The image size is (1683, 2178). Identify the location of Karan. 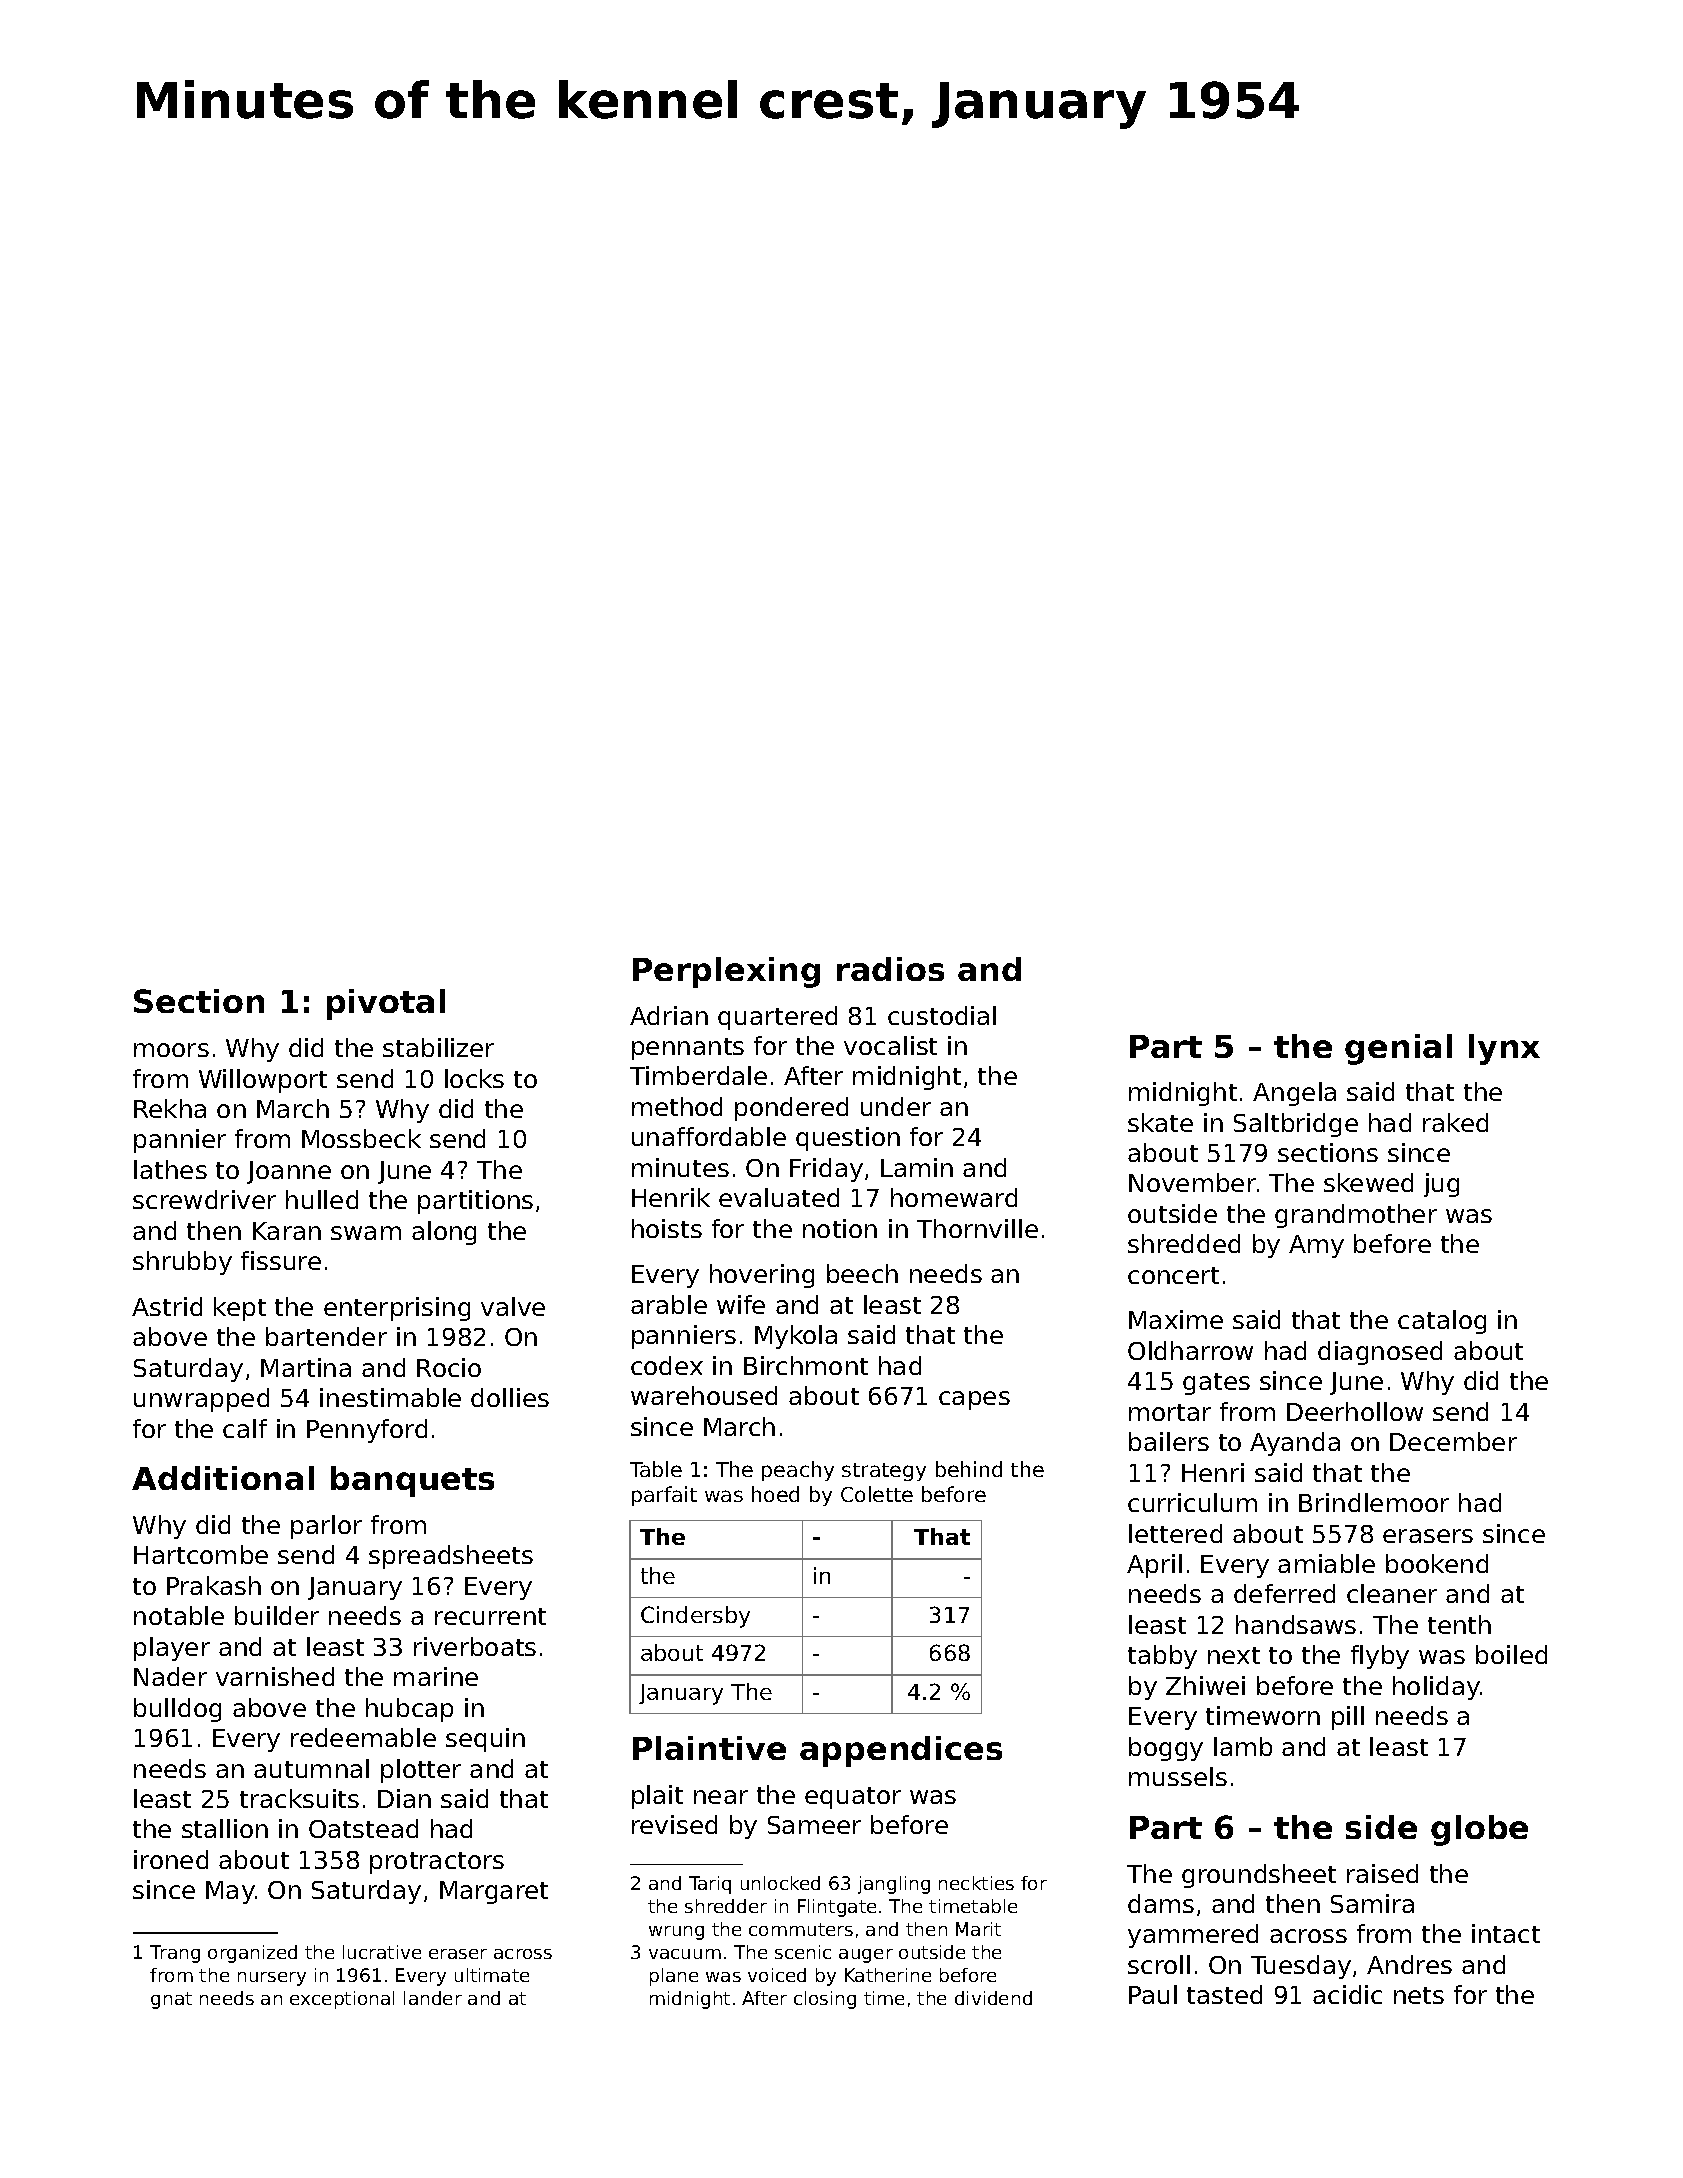
(287, 1231).
